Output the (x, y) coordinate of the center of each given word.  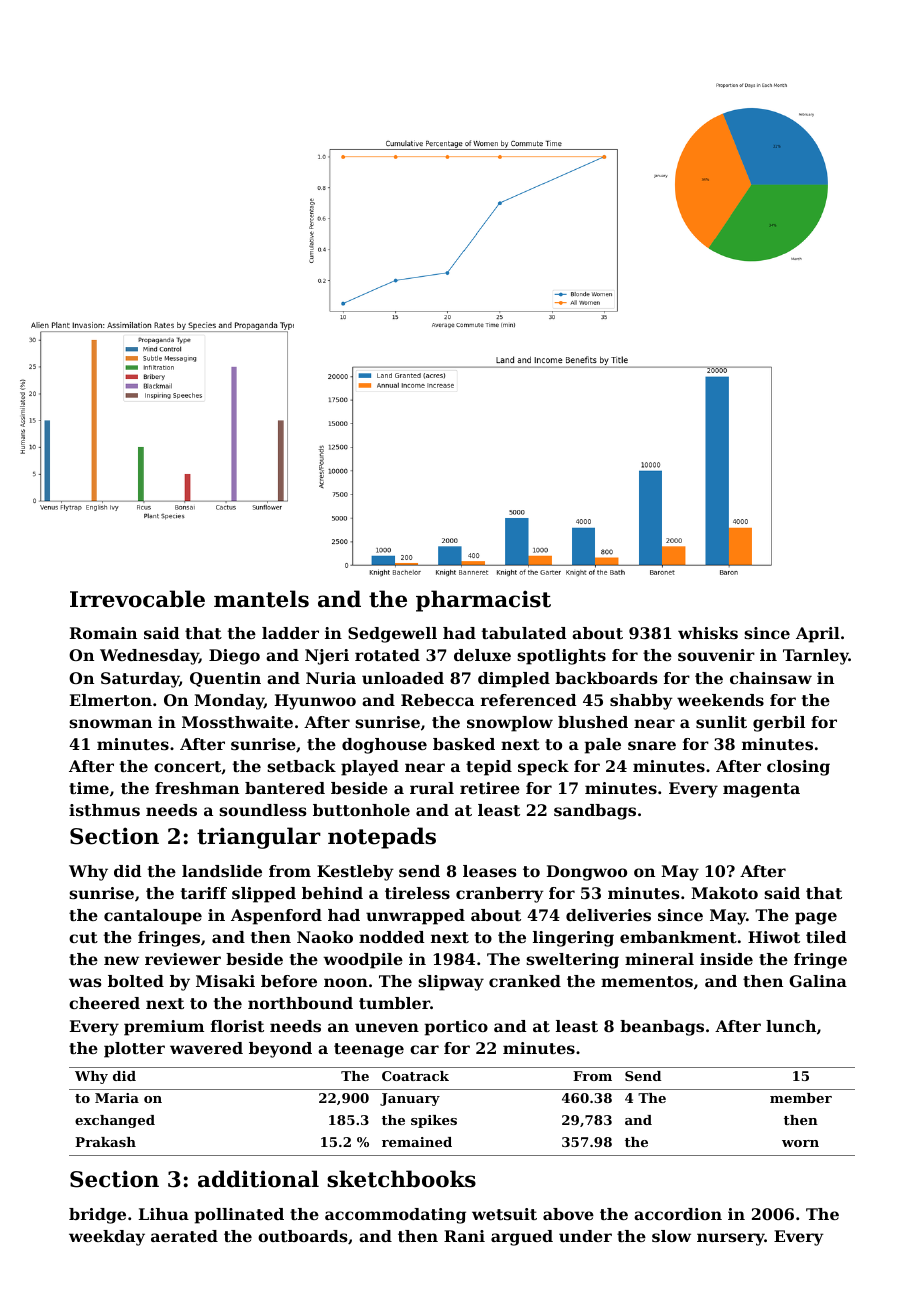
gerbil (779, 724)
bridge (97, 1216)
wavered (206, 1048)
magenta (761, 790)
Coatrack (415, 1076)
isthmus (104, 810)
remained (417, 1142)
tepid (489, 768)
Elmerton (111, 700)
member (801, 1098)
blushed (593, 722)
